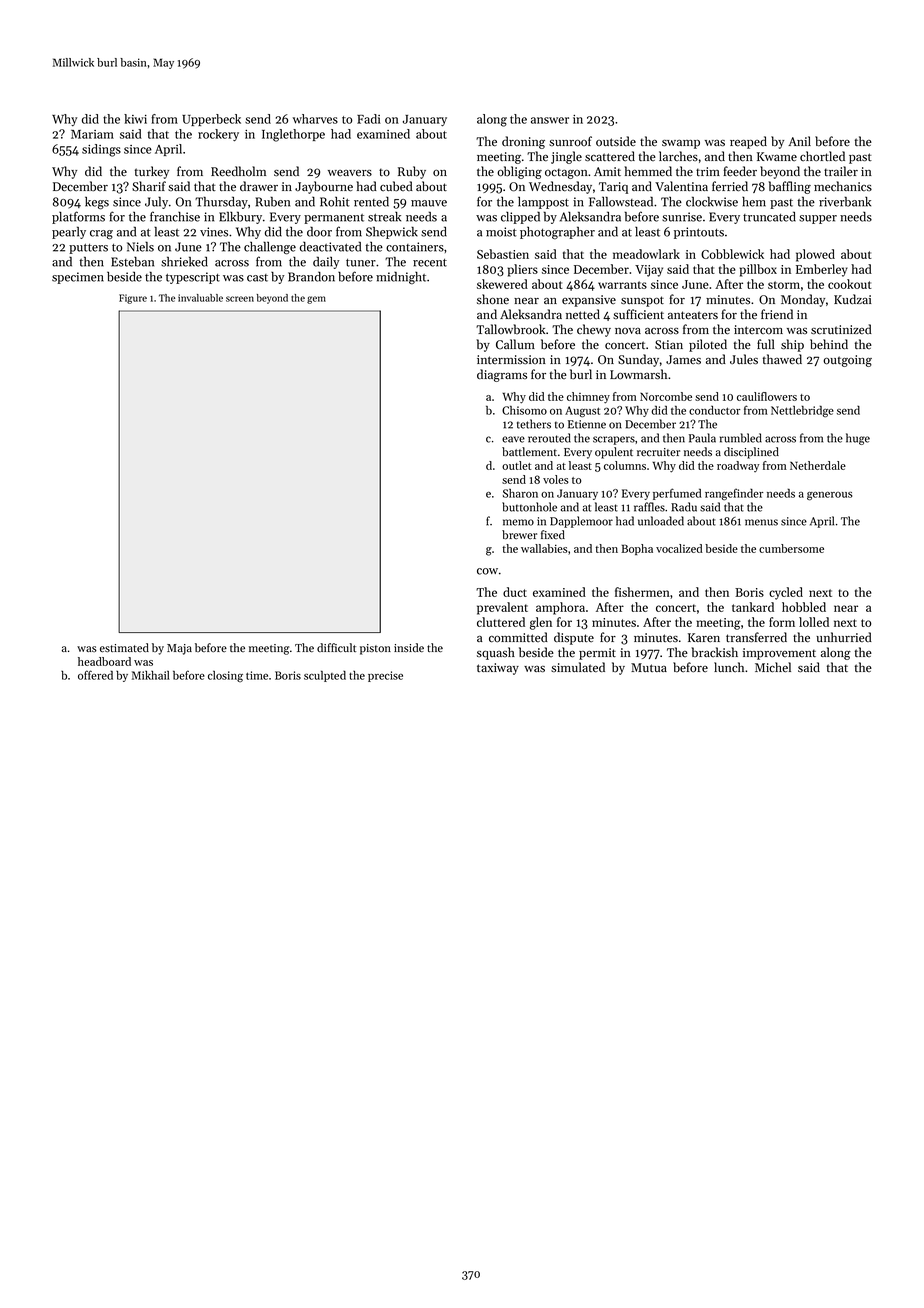 The image size is (924, 1308). I want to click on Mutua, so click(649, 667).
